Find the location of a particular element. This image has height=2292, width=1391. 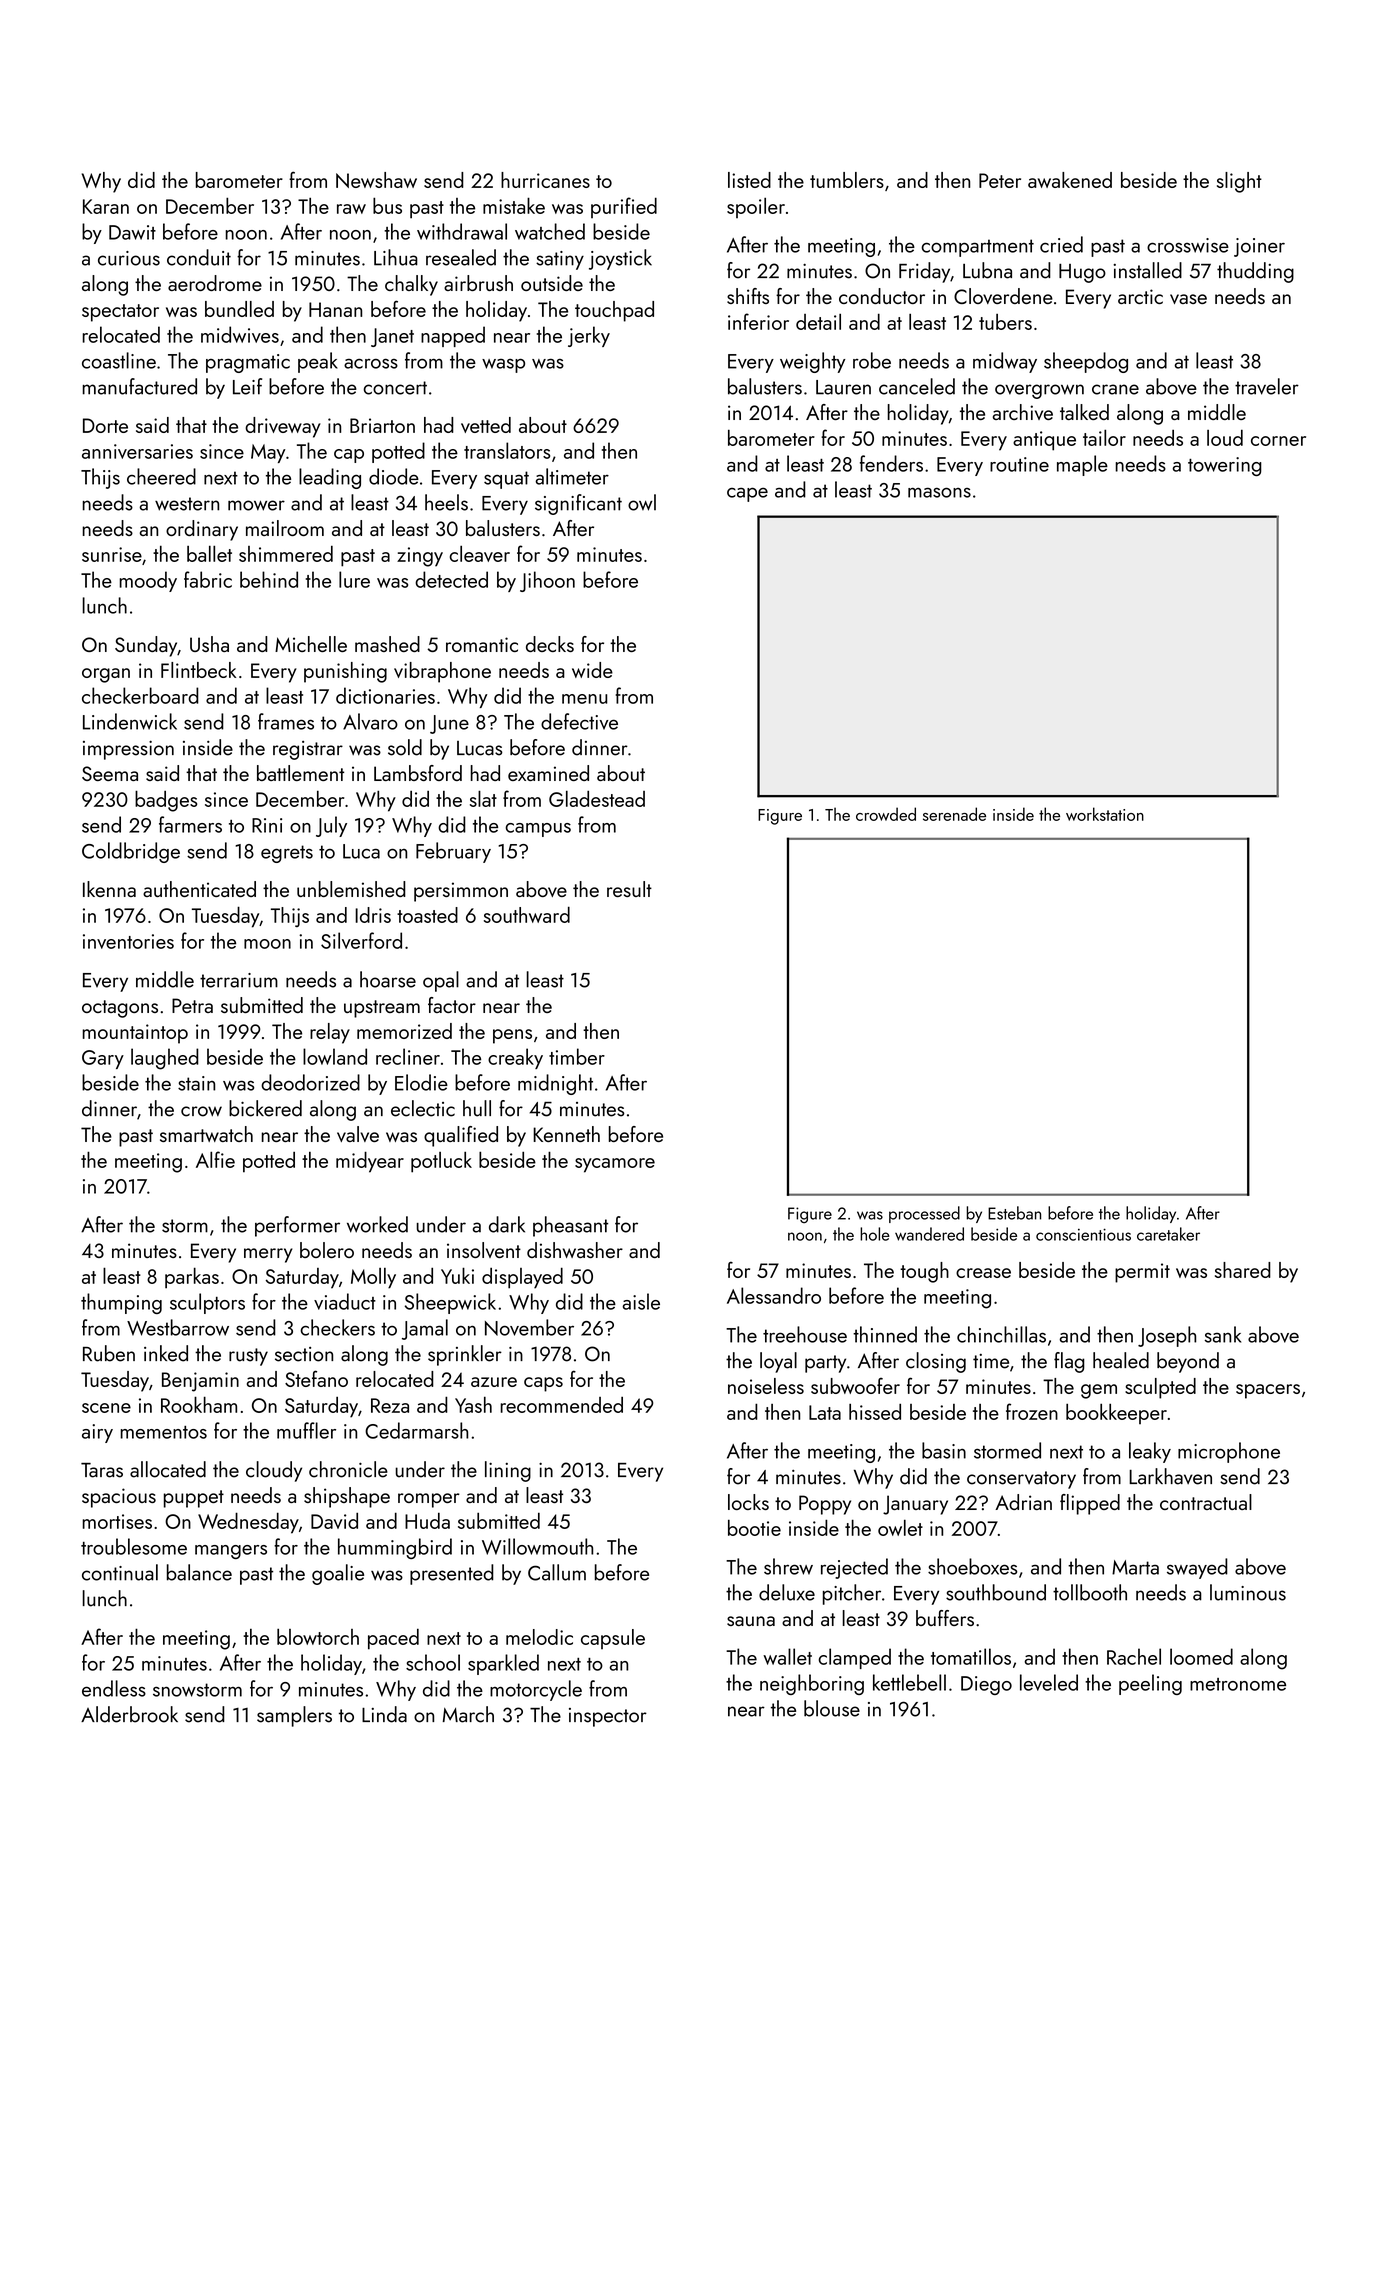

timber is located at coordinates (577, 1056).
